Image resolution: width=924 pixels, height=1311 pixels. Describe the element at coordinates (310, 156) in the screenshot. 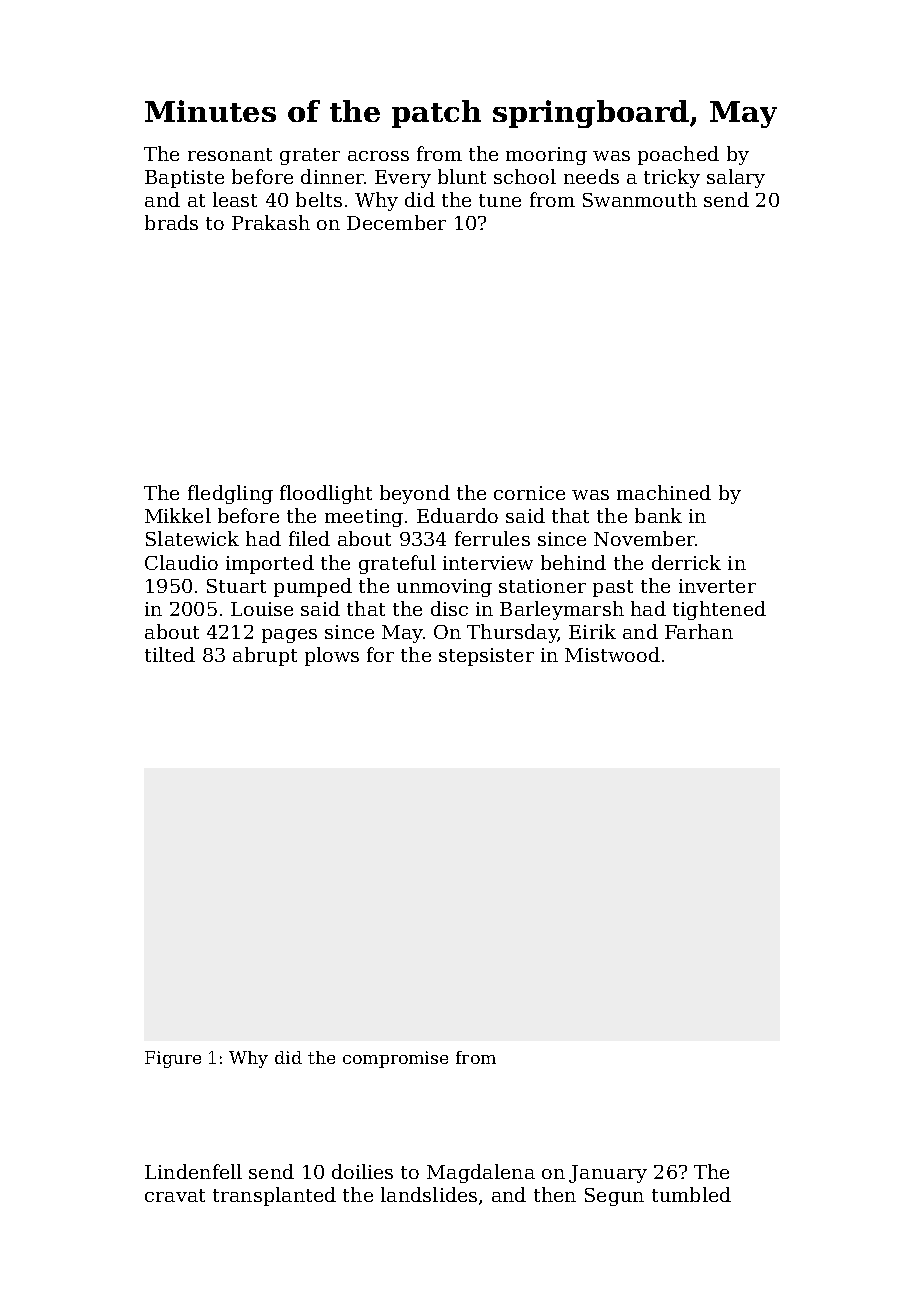

I see `grater` at that location.
